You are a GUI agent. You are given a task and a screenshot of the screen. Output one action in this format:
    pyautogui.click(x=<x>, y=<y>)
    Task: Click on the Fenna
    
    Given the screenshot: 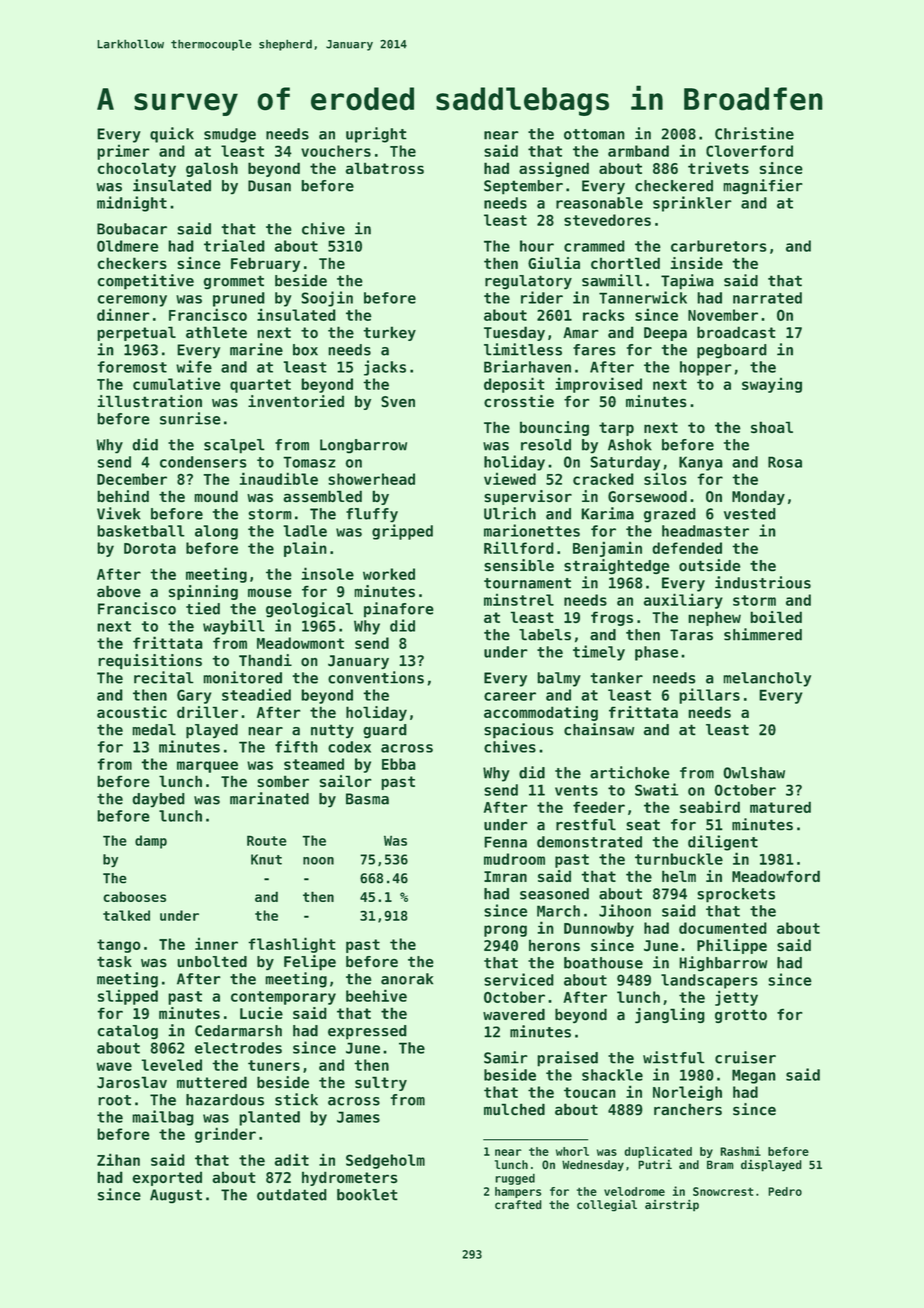 What is the action you would take?
    pyautogui.click(x=505, y=842)
